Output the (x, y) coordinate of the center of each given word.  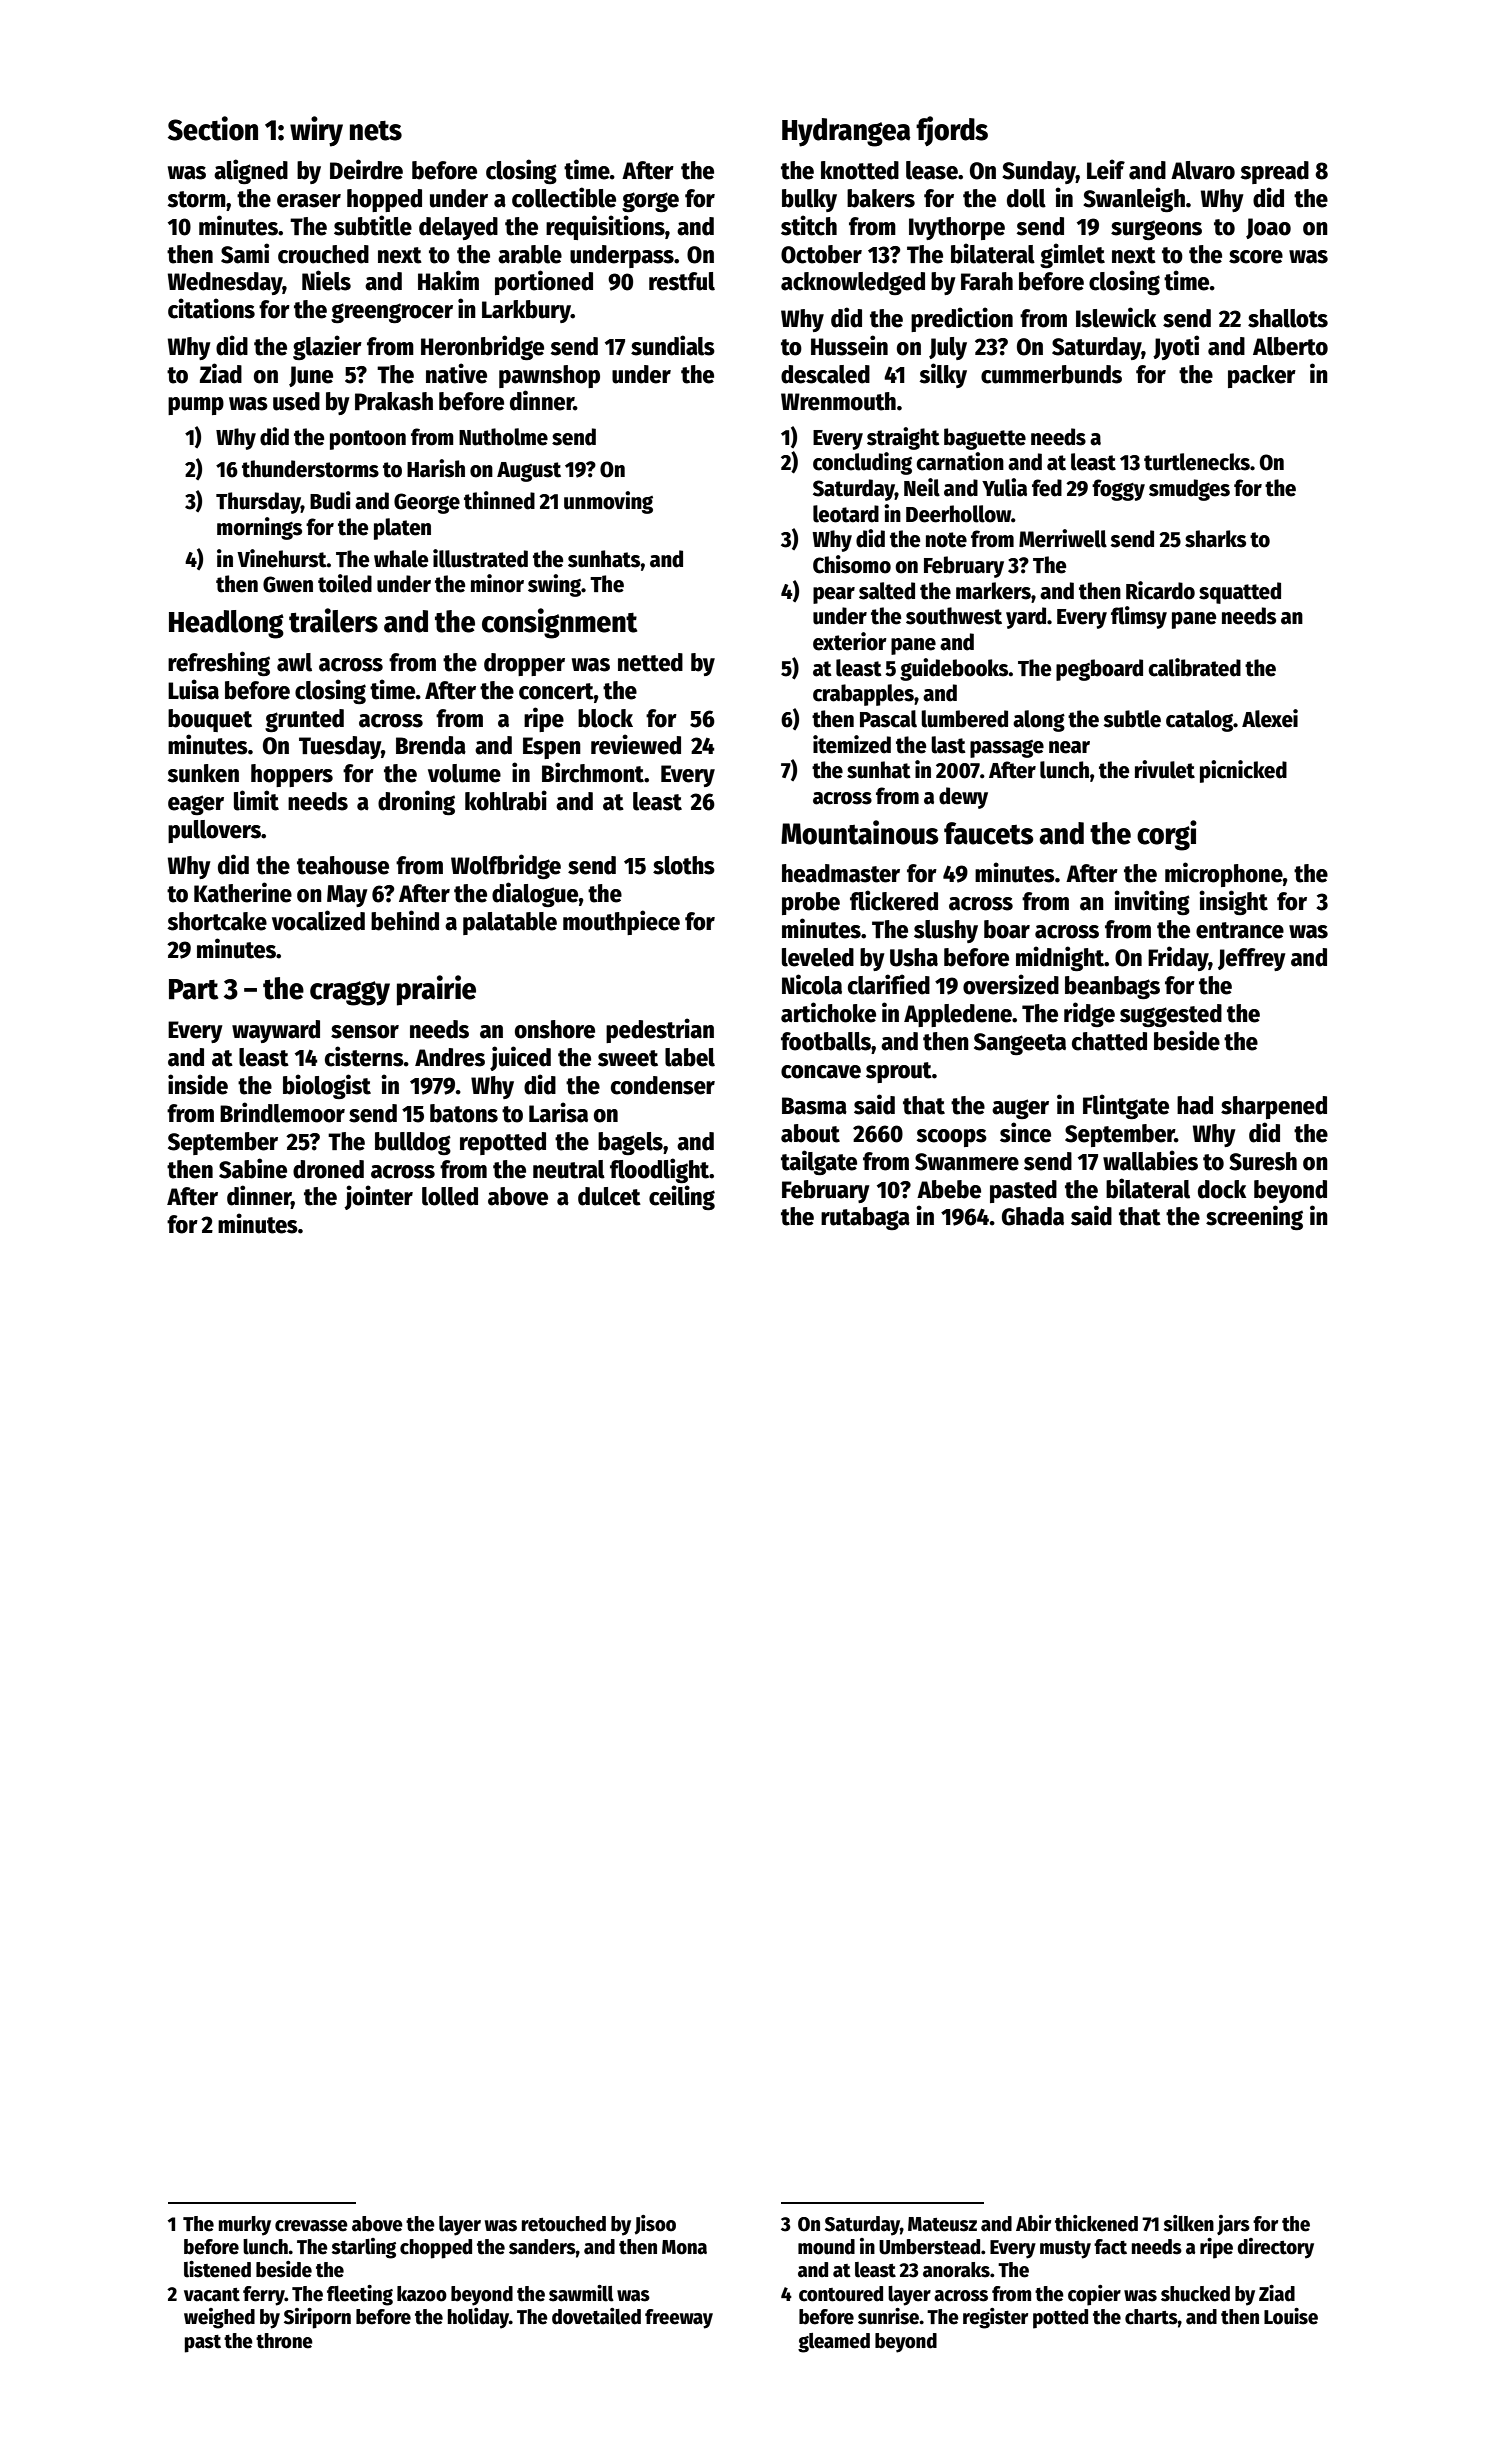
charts (1151, 2317)
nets (376, 131)
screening (1254, 1217)
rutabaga (865, 1218)
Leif (1106, 169)
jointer (378, 1197)
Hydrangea (846, 132)
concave (821, 1072)
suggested (1171, 1015)
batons (464, 1113)
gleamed (834, 2343)
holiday (478, 2318)
